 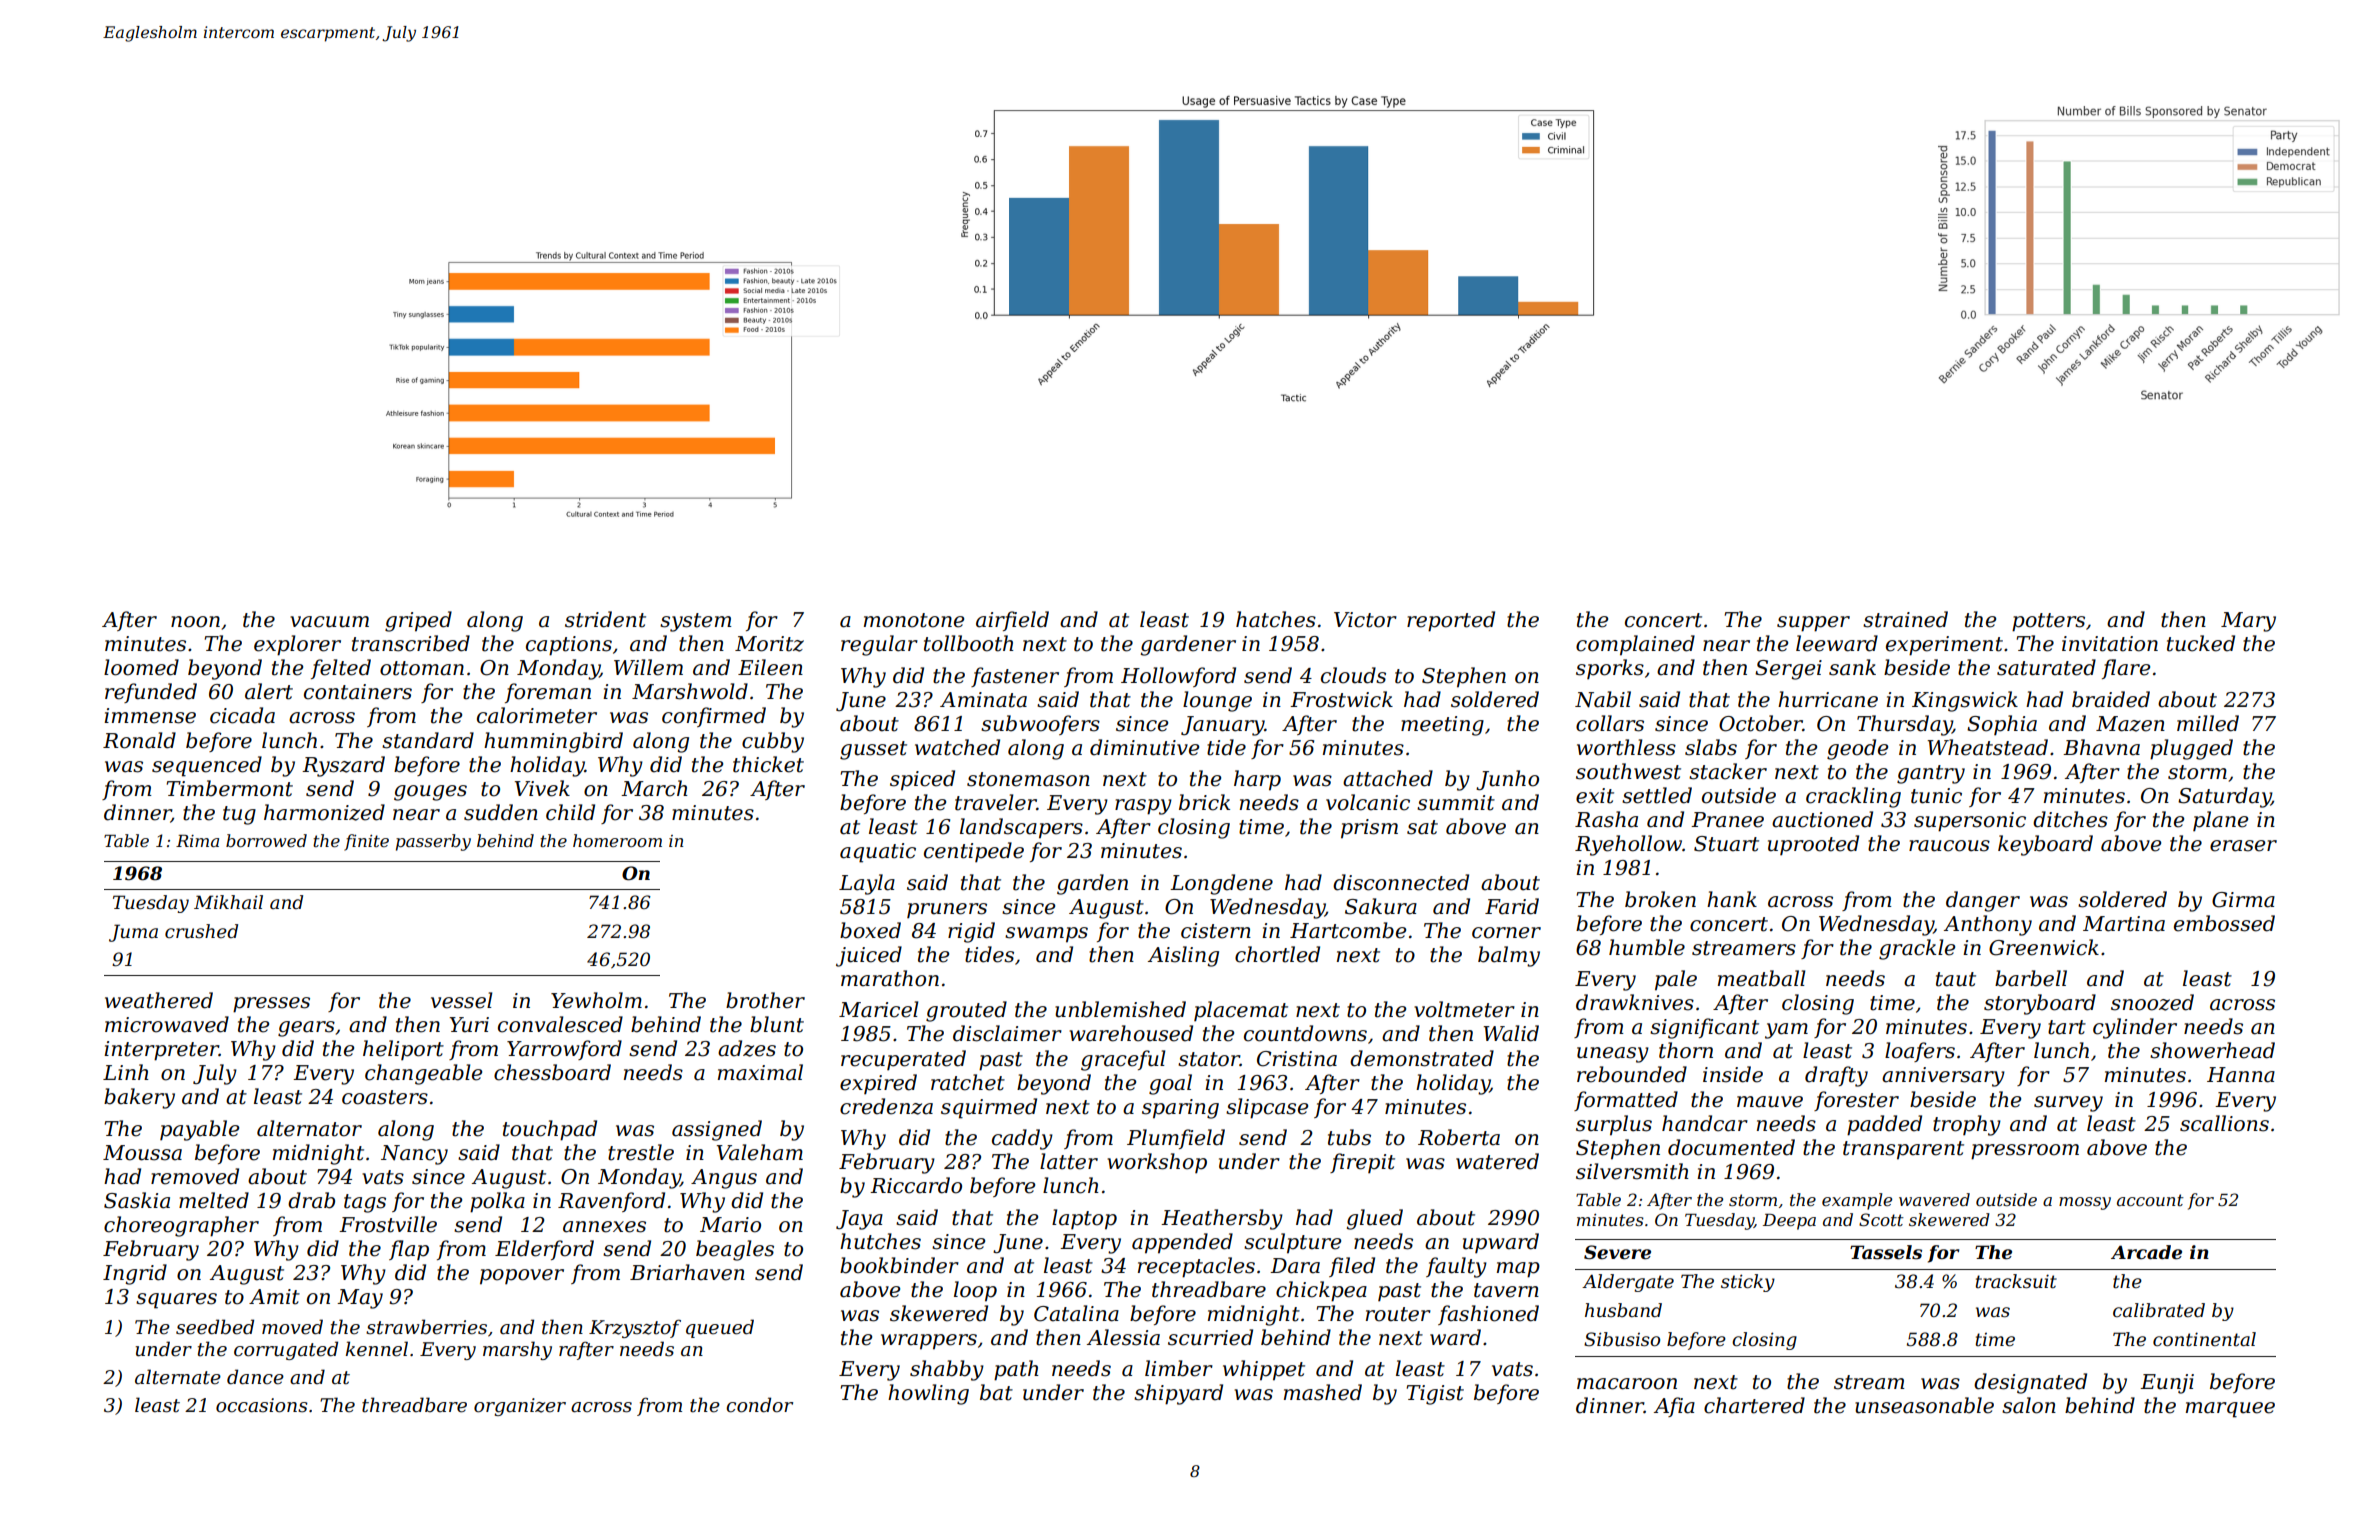 What do you see at coordinates (151, 693) in the screenshot?
I see `refunded` at bounding box center [151, 693].
